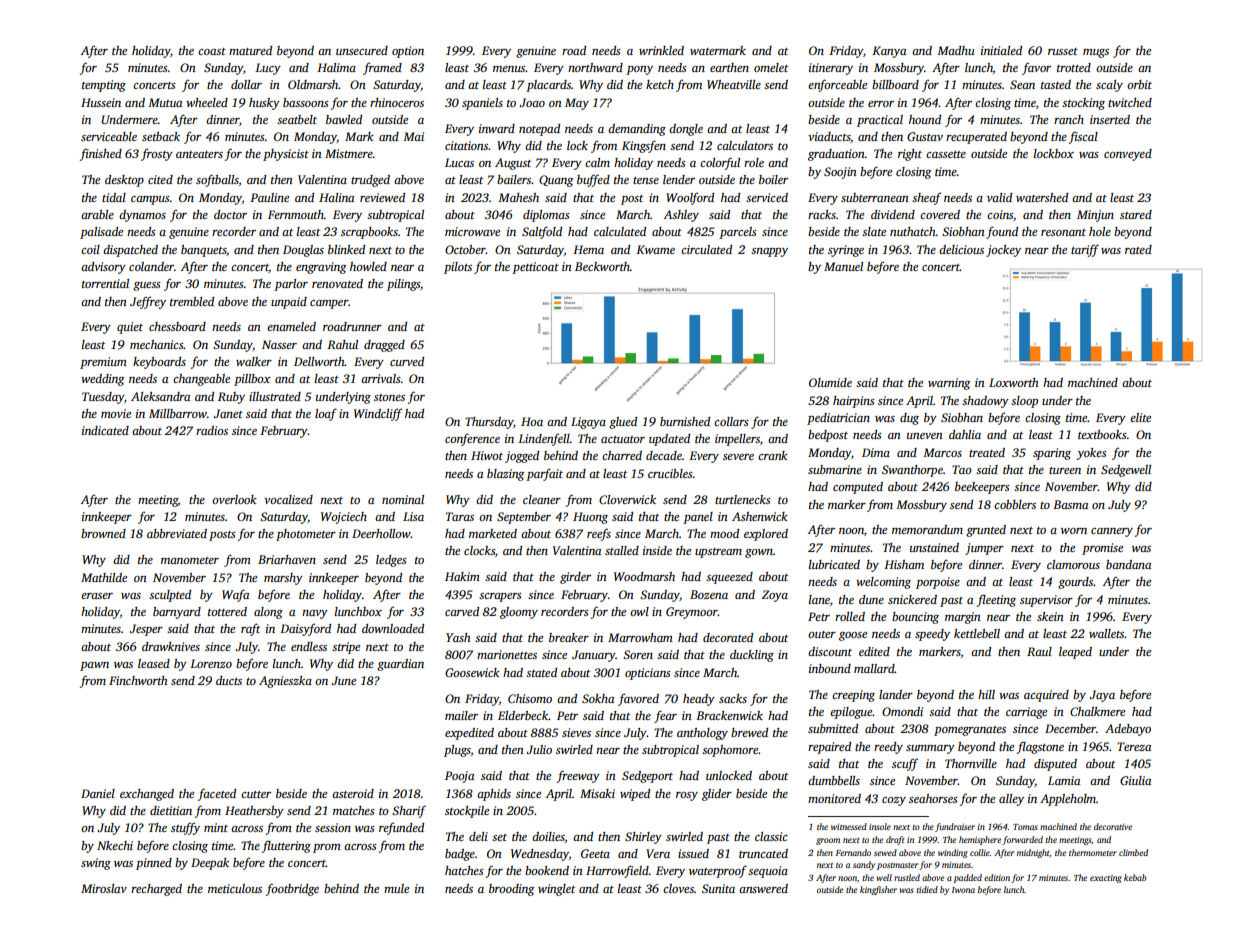  Describe the element at coordinates (509, 69) in the screenshot. I see `menus` at that location.
